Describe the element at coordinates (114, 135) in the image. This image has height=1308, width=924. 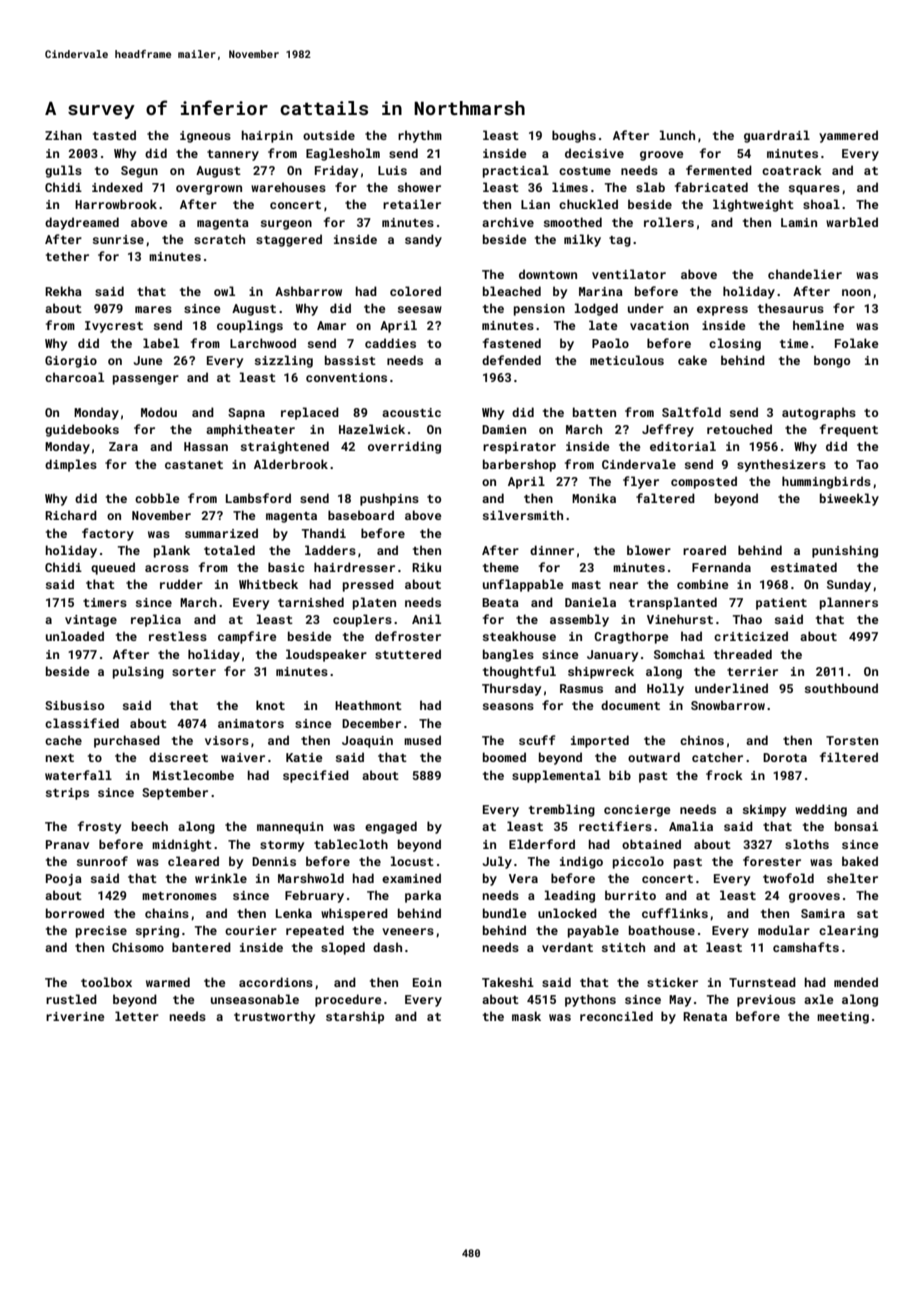
I see `tasted` at that location.
